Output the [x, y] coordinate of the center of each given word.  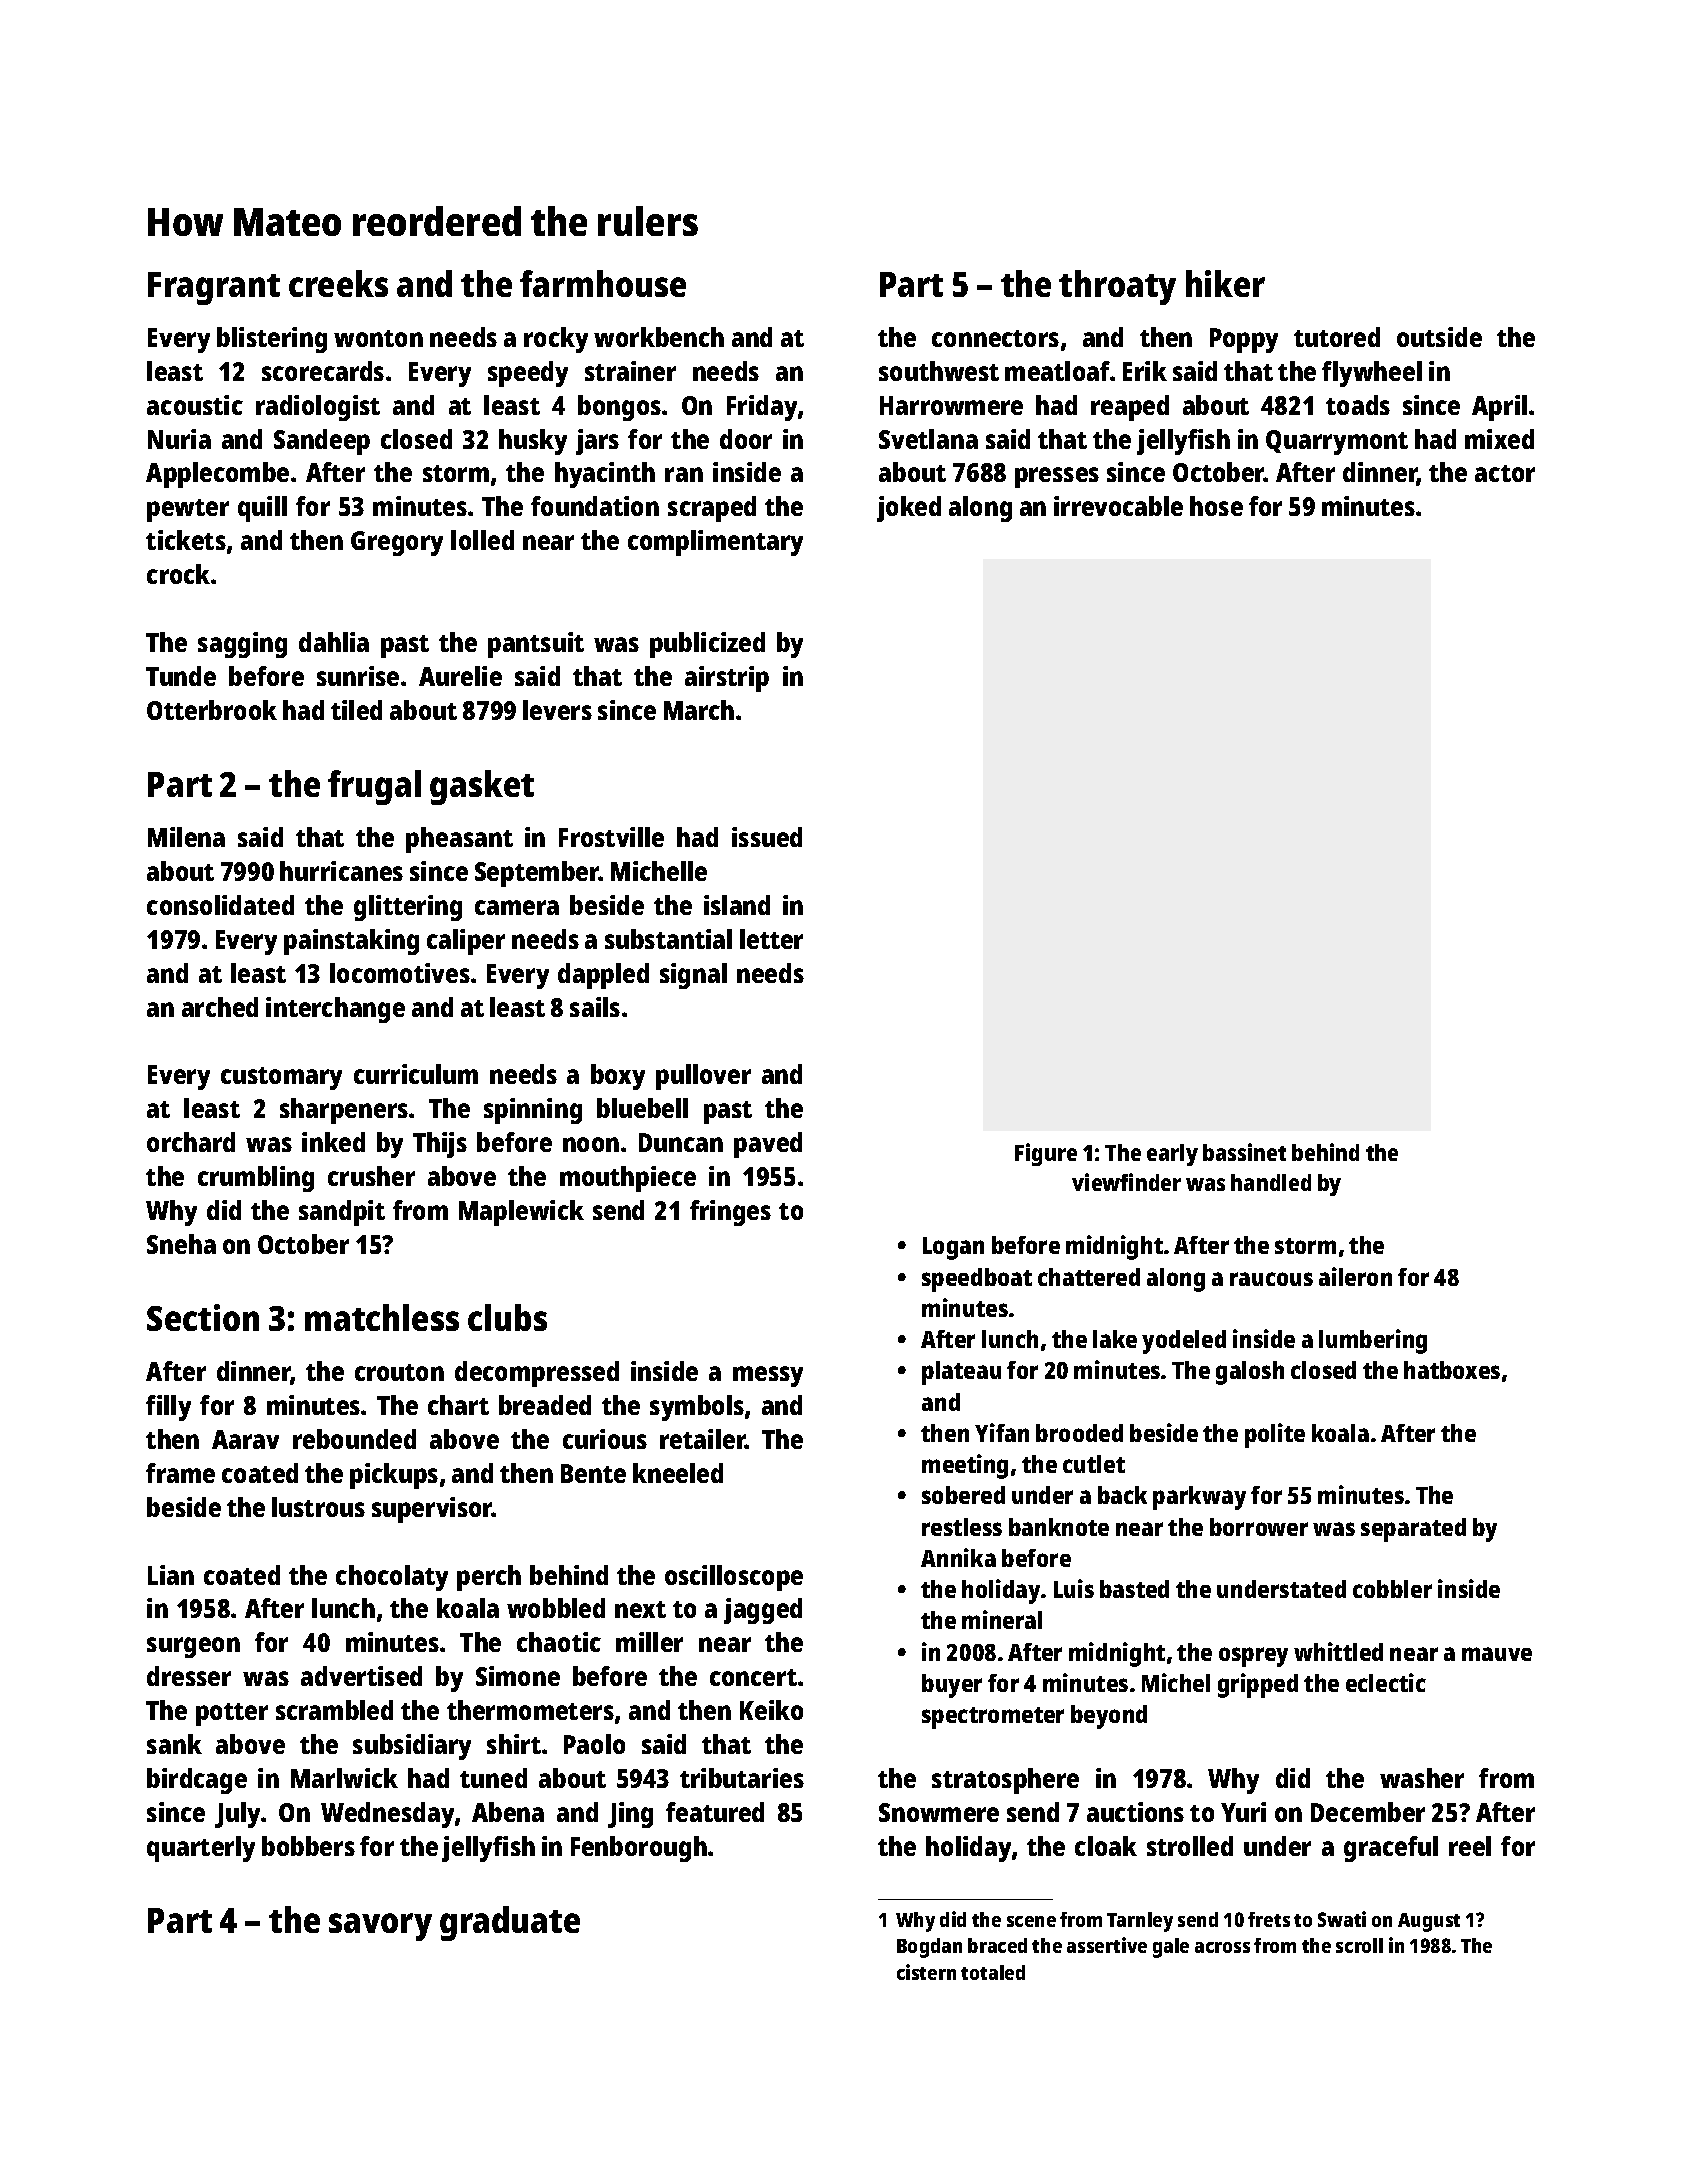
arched [220, 1007]
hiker [1225, 283]
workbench [659, 337]
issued [767, 837]
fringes [730, 1213]
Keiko [771, 1710]
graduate [510, 1923]
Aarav [245, 1439]
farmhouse [603, 283]
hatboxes [1452, 1370]
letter [771, 939]
